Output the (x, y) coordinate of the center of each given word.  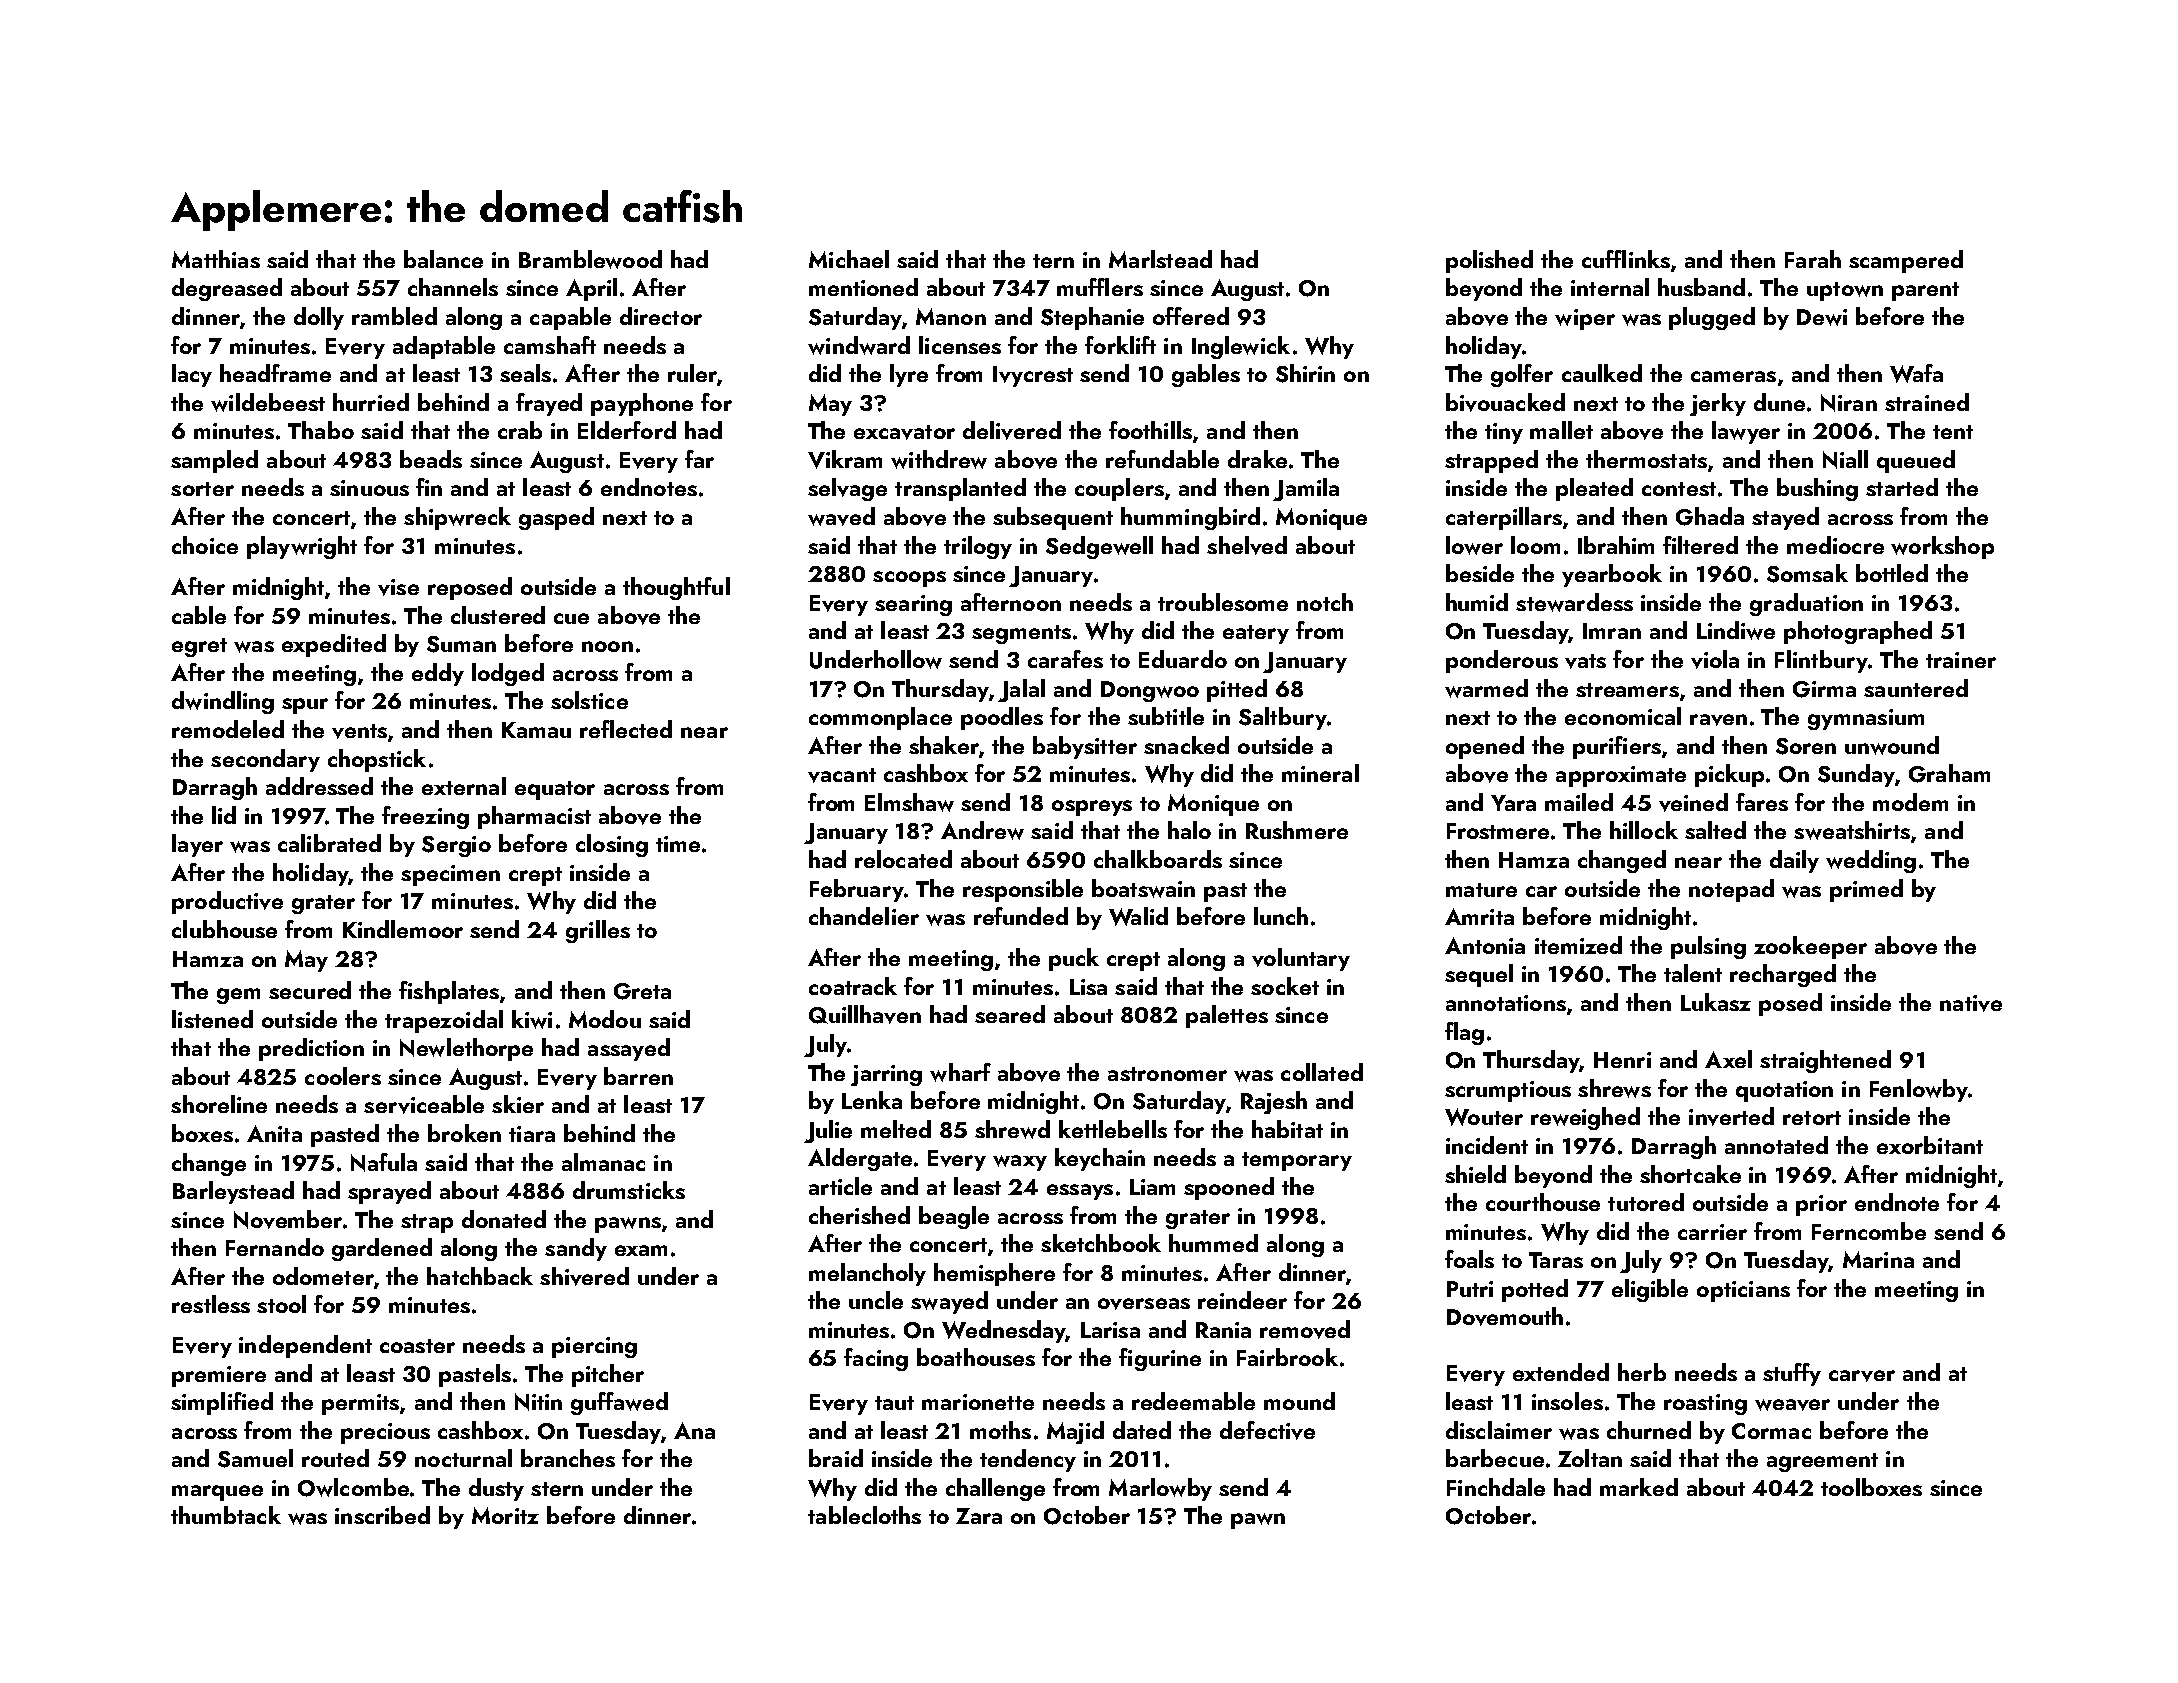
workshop (1942, 547)
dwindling (223, 702)
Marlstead (1160, 259)
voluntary (1301, 959)
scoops (909, 579)
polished (1489, 261)
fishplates (449, 992)
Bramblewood (590, 259)
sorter (202, 489)
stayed (1785, 518)
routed (335, 1458)
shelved (1247, 545)
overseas (1144, 1304)
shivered (584, 1276)
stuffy (1792, 1374)
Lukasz (1716, 1002)
